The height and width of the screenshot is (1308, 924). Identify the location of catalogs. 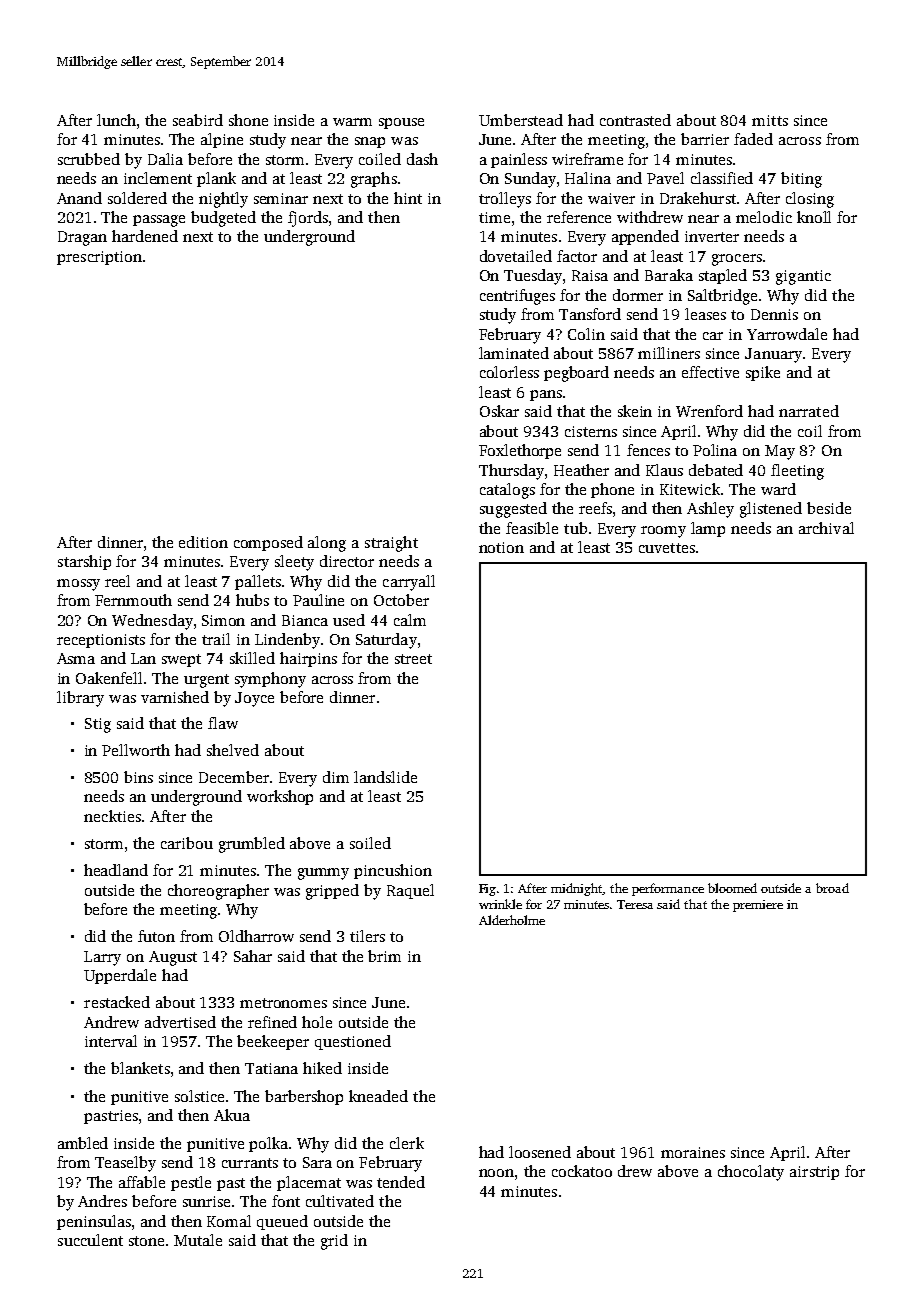
(507, 491).
